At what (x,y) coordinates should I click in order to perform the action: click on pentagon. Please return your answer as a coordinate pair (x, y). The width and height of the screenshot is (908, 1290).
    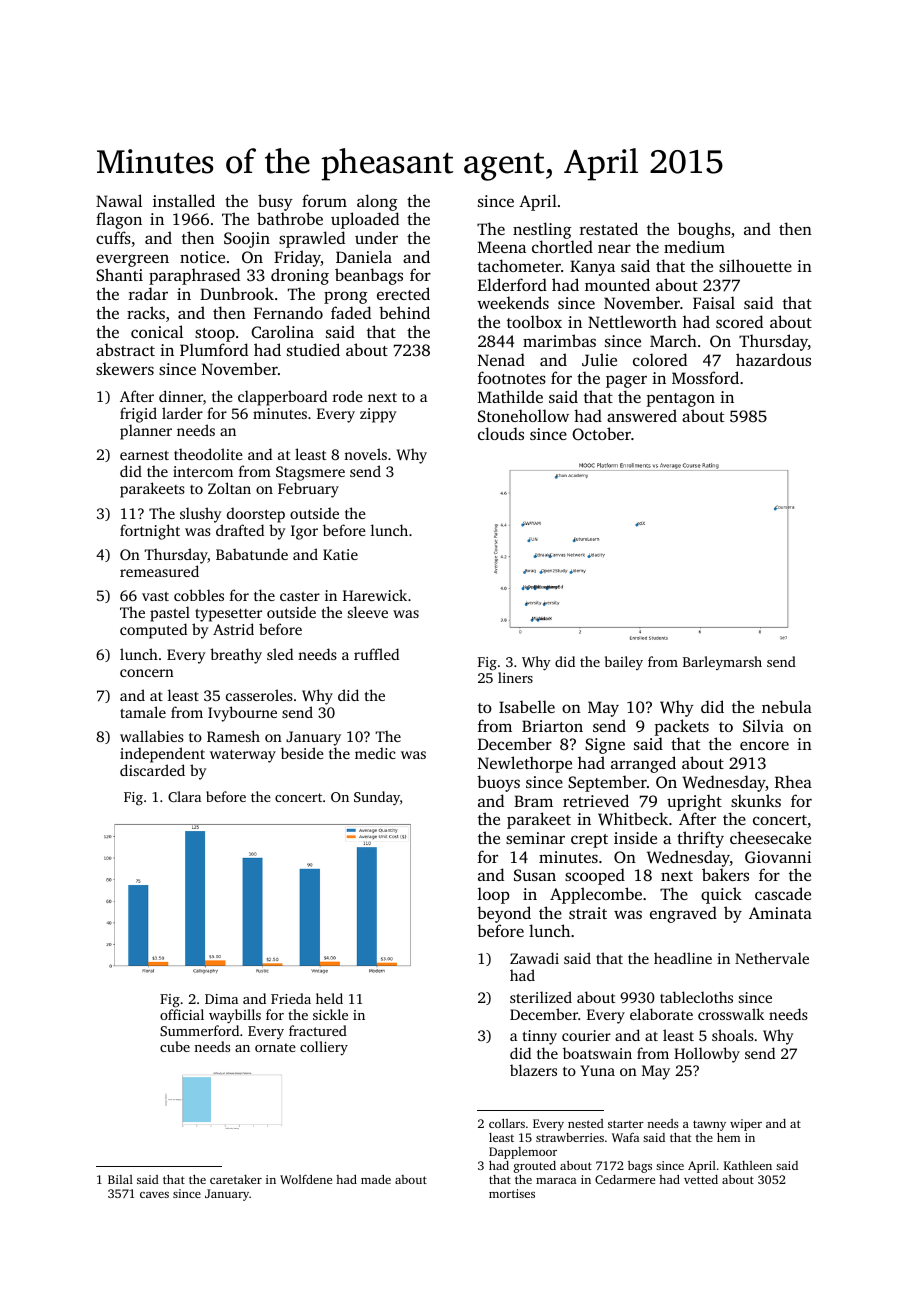
    Looking at the image, I should click on (680, 400).
